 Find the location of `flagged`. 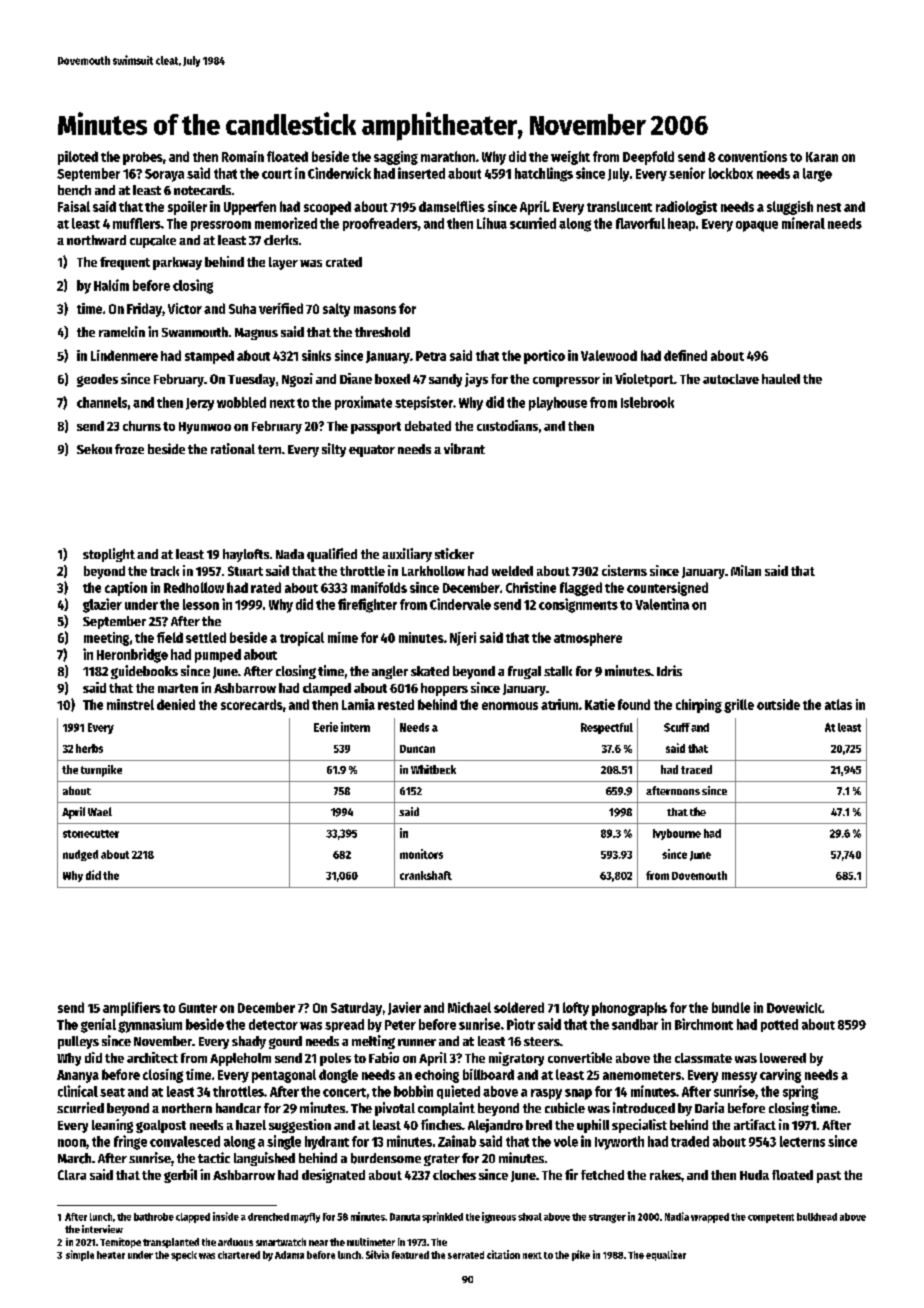

flagged is located at coordinates (581, 589).
